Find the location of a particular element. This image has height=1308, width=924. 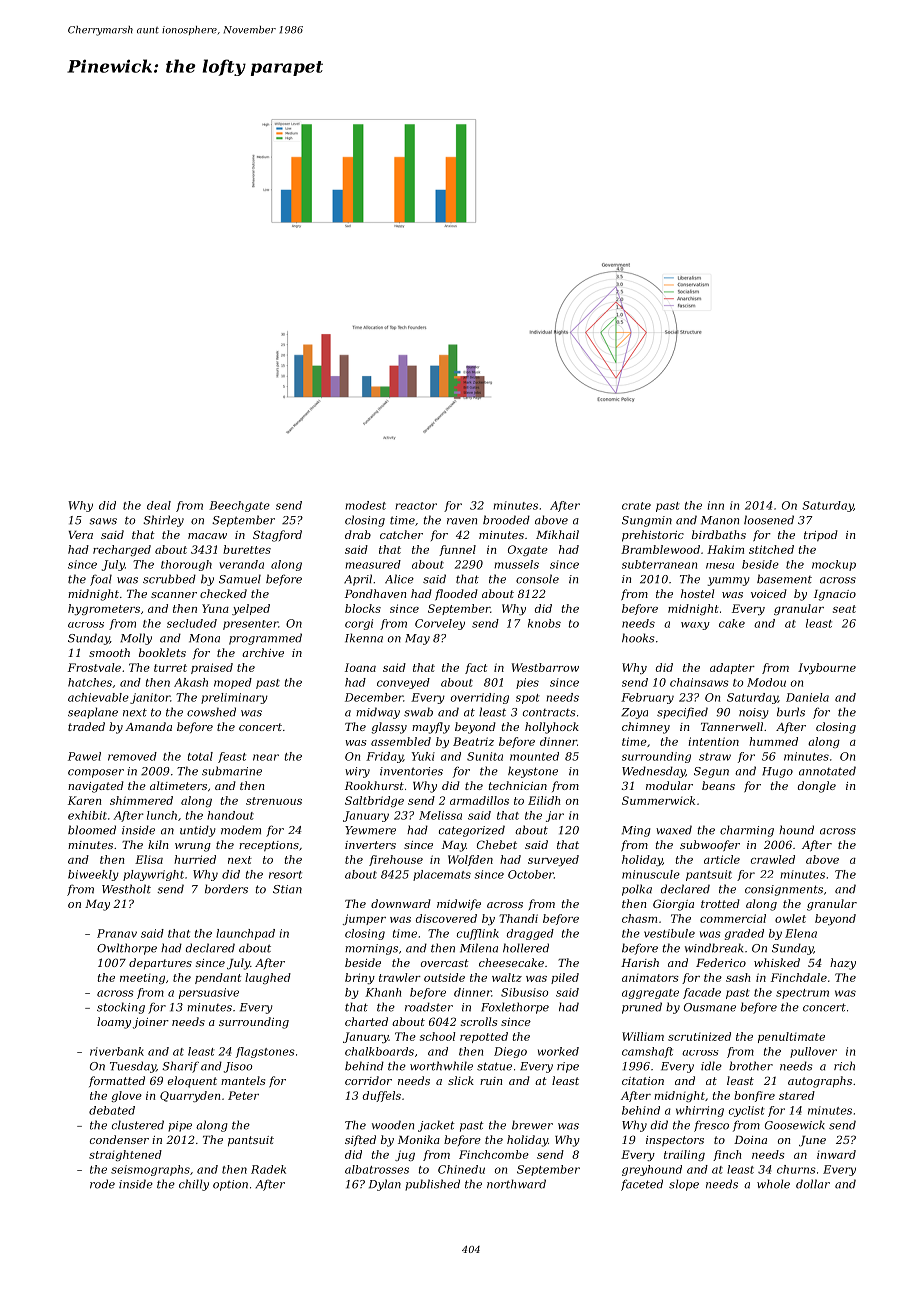

hatches is located at coordinates (90, 682).
